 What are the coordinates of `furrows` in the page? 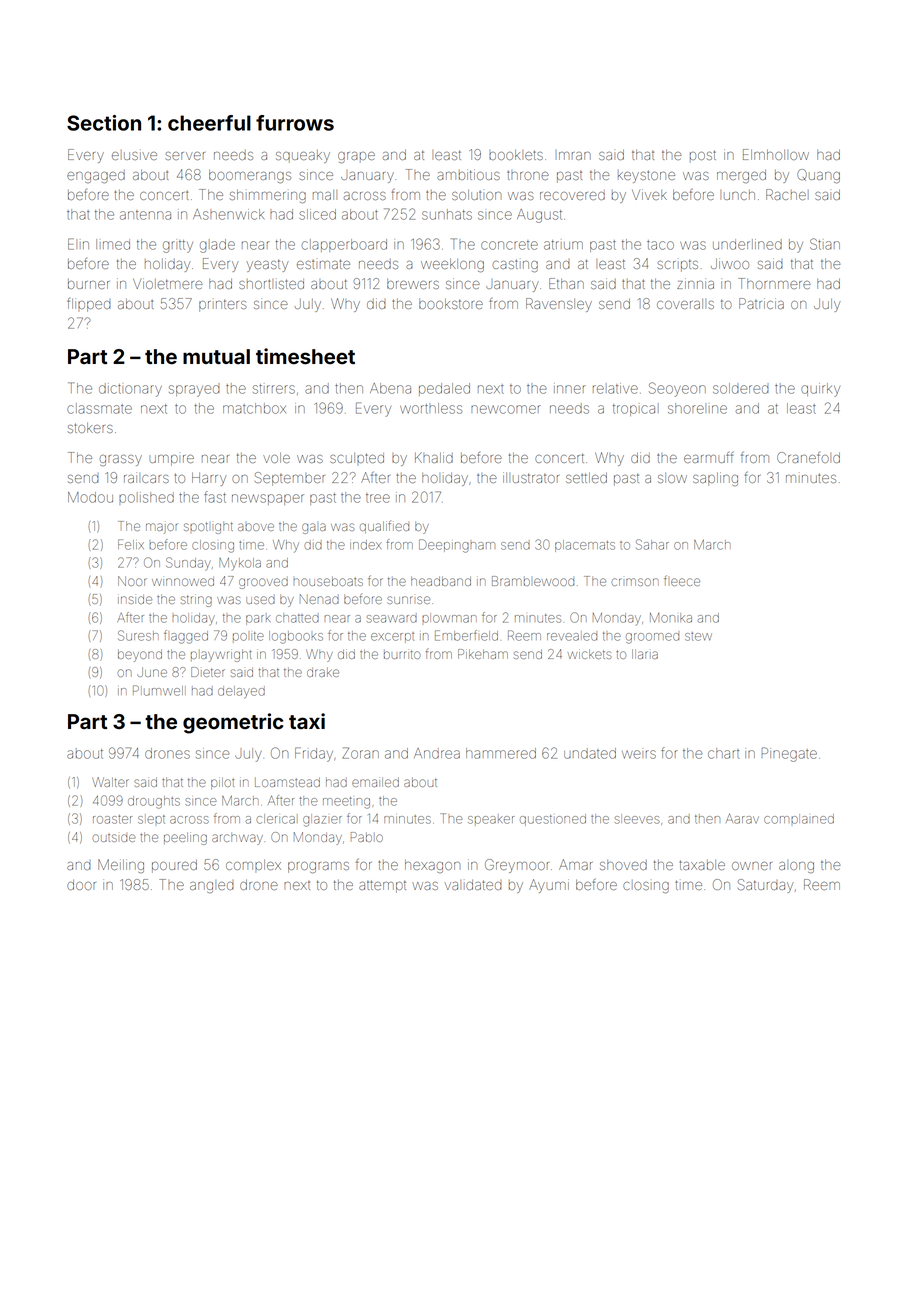 It's located at (295, 123).
